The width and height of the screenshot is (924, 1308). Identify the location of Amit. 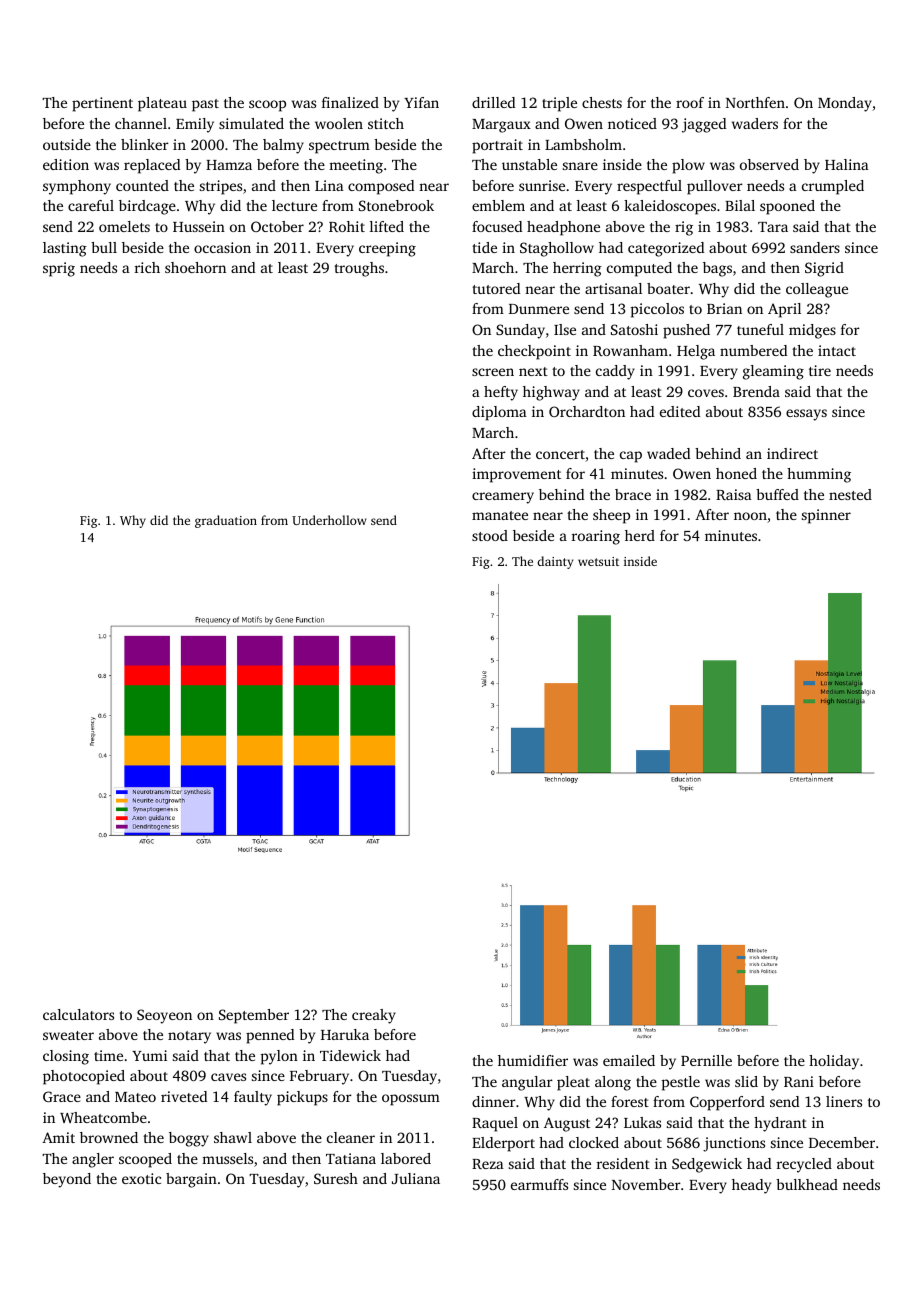
(58, 1137).
